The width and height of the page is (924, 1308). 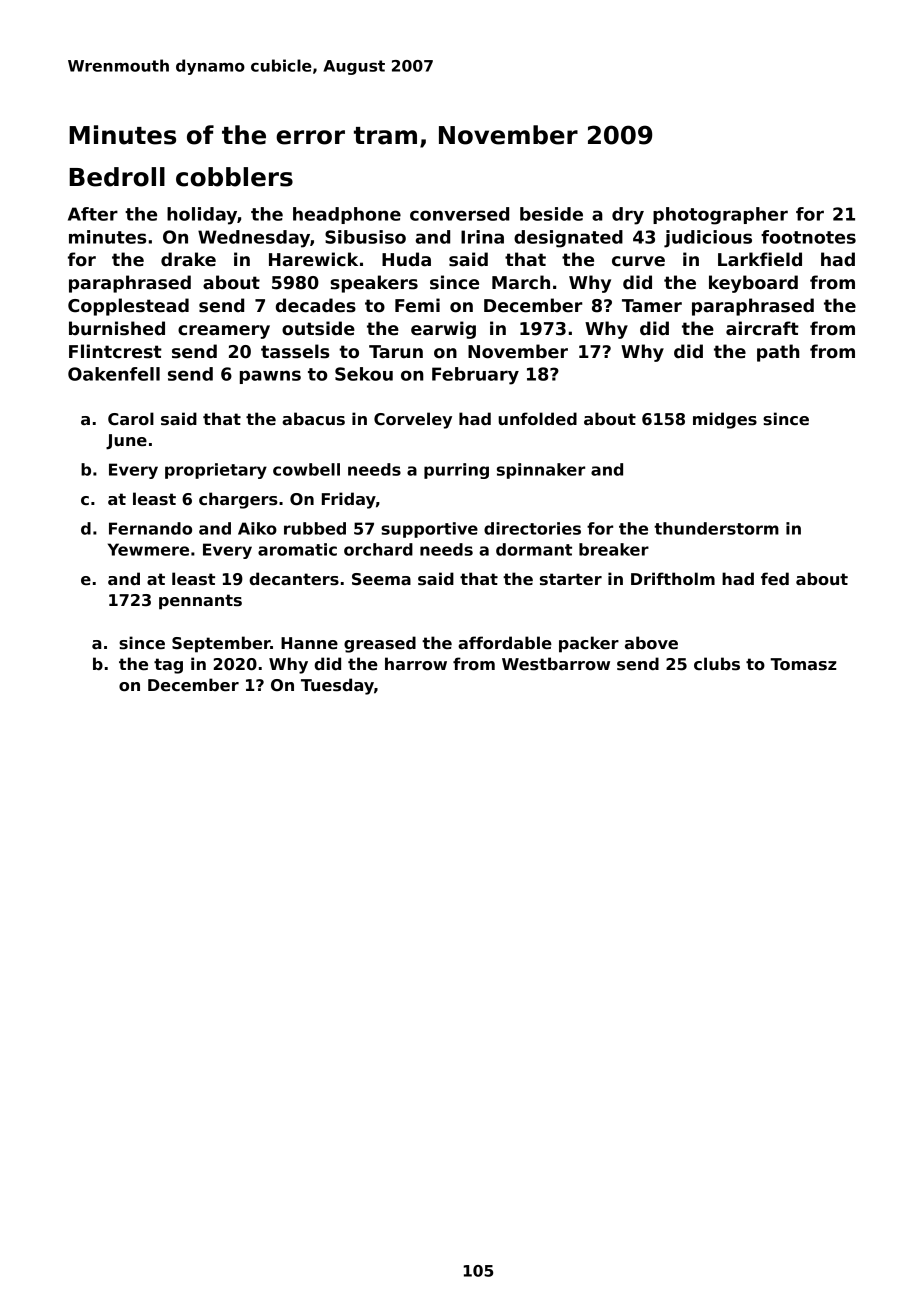 I want to click on tag, so click(x=168, y=666).
